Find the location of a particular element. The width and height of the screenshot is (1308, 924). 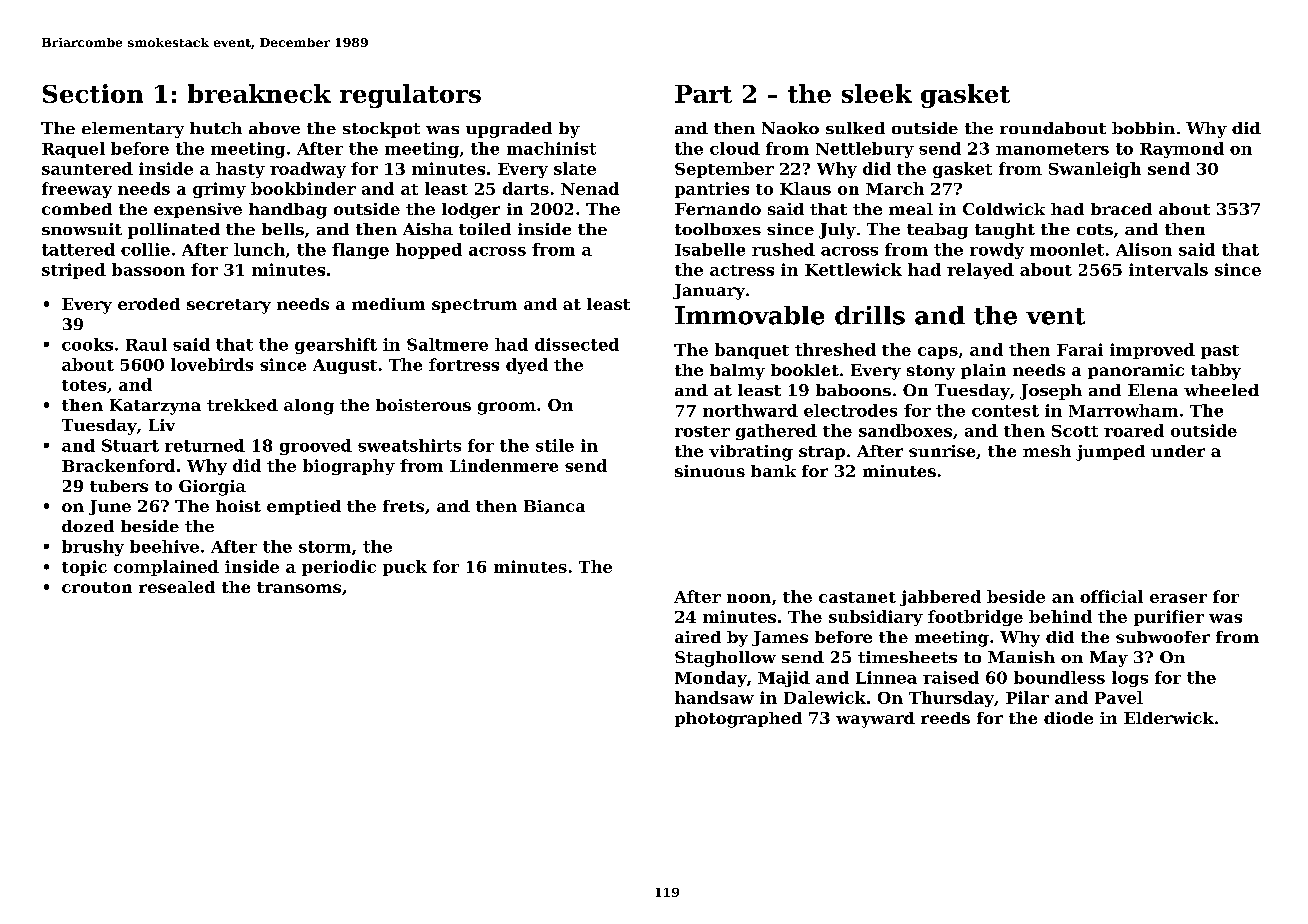

jumped is located at coordinates (1110, 453).
